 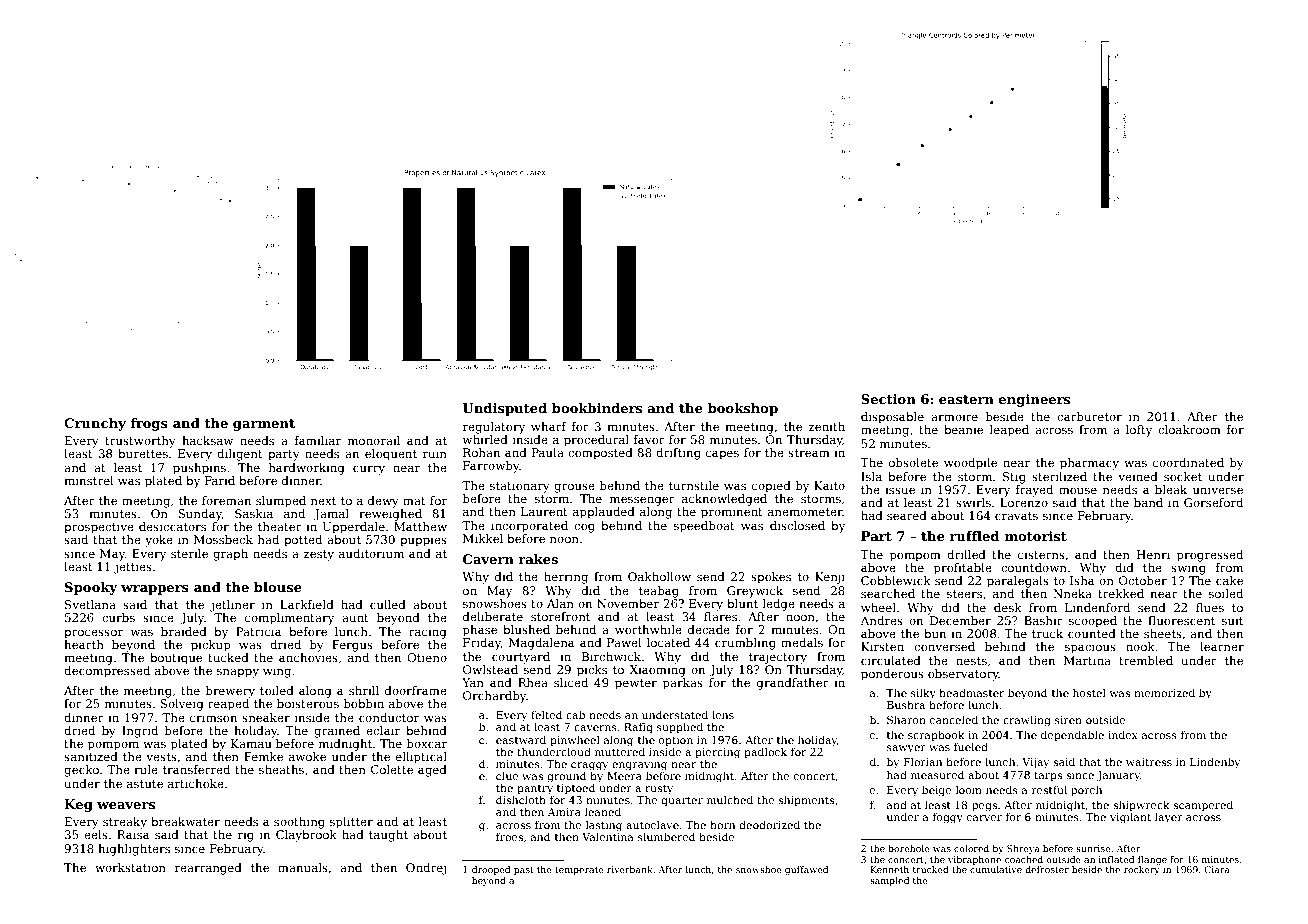 I want to click on cisterns, so click(x=1041, y=554).
